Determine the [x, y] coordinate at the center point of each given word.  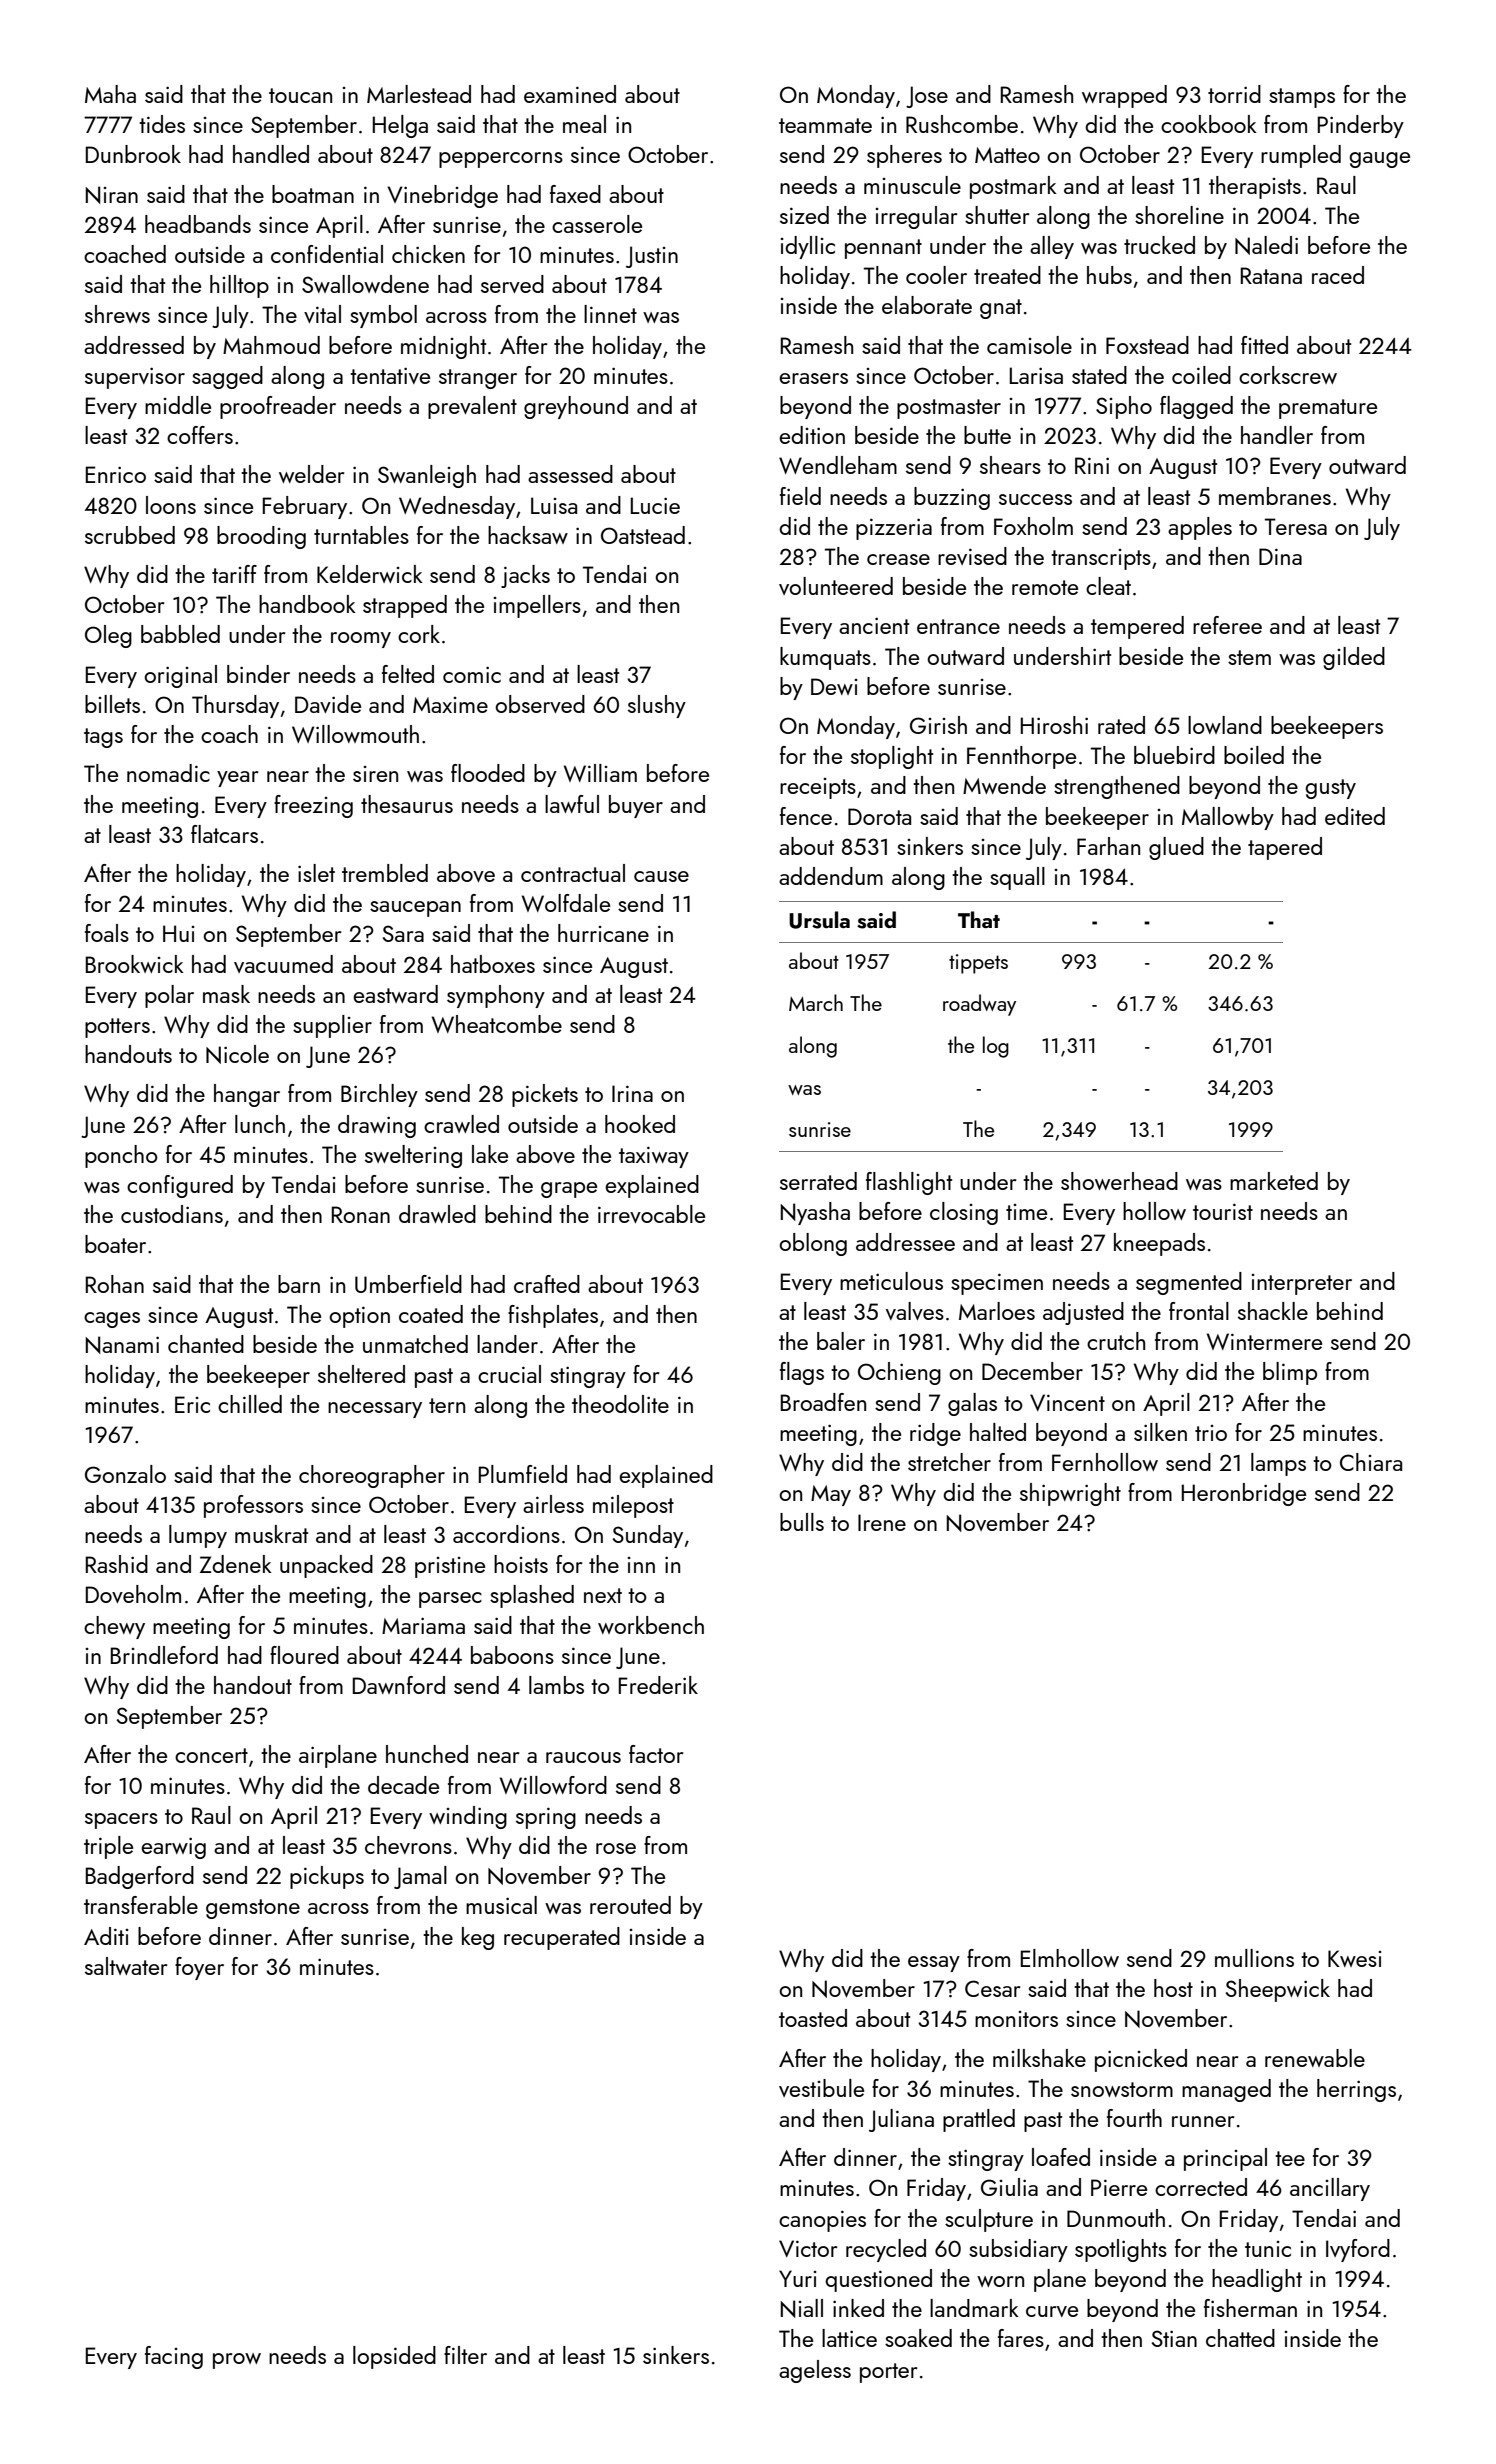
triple [108, 1847]
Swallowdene [365, 284]
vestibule [821, 2088]
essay [934, 1964]
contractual [573, 873]
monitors [1016, 2019]
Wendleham [838, 465]
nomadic [168, 773]
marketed [1274, 1181]
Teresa [1296, 526]
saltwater [126, 1966]
